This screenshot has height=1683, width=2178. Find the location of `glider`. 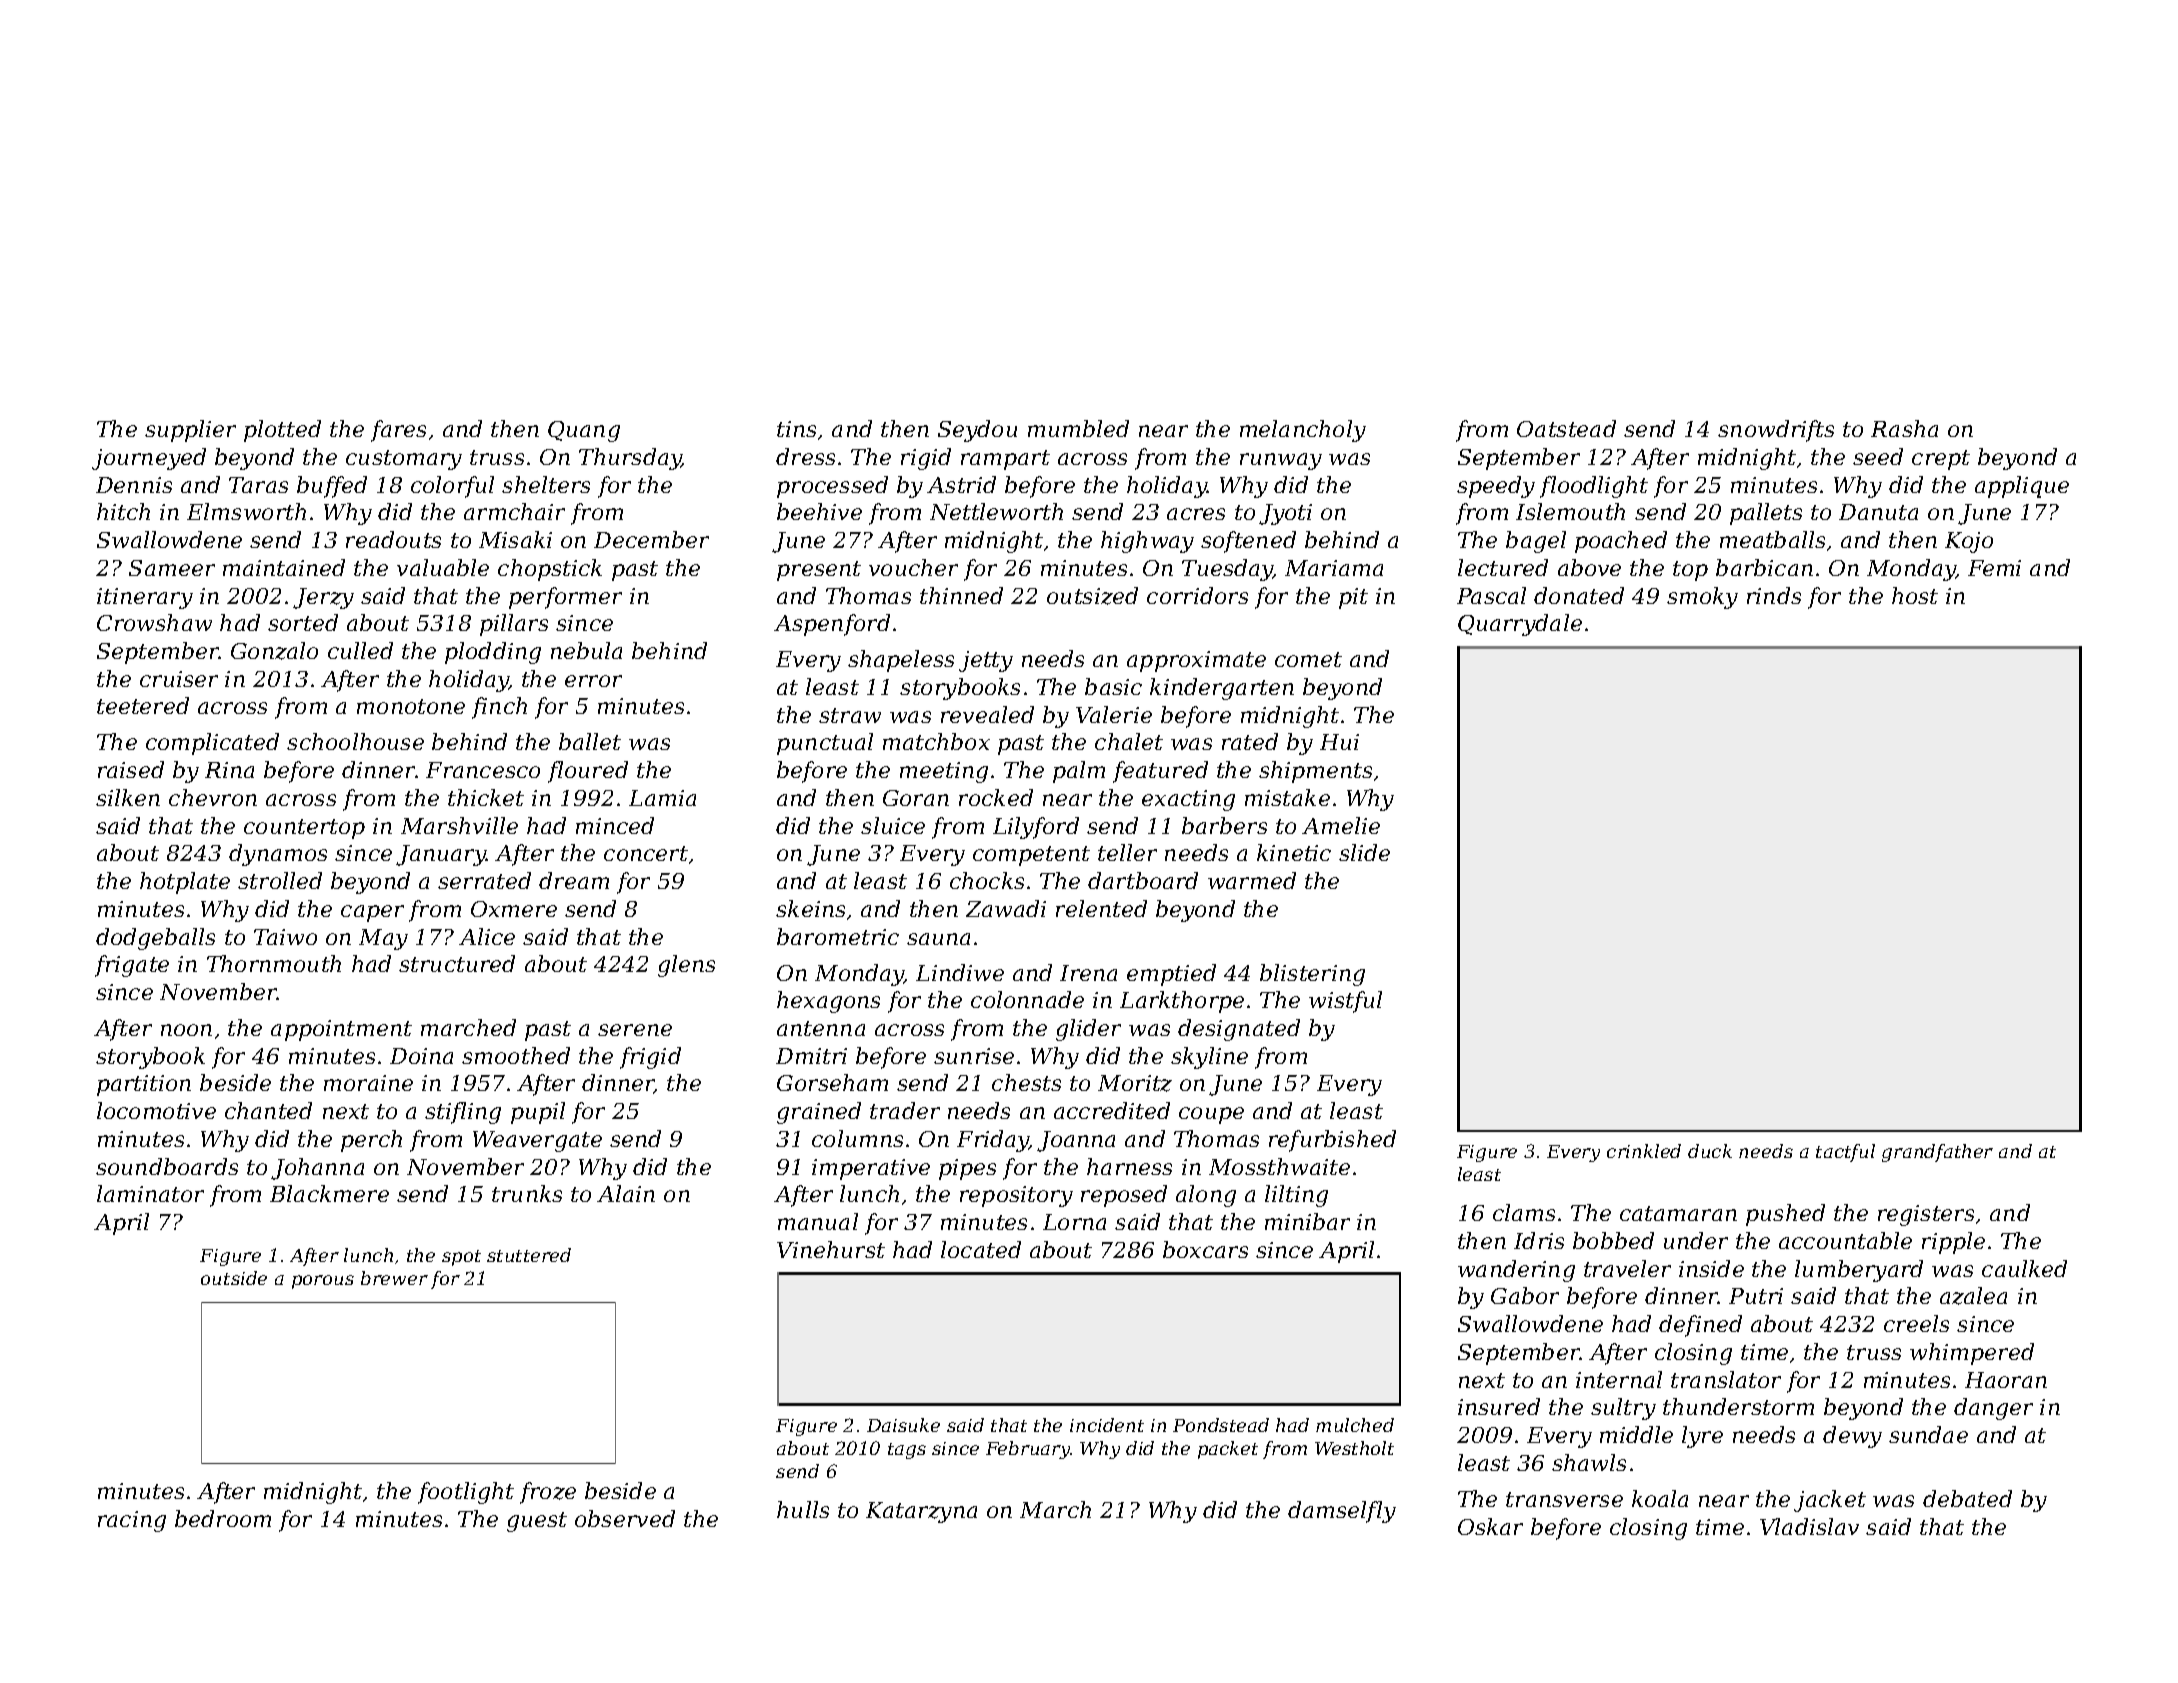

glider is located at coordinates (1088, 1030).
